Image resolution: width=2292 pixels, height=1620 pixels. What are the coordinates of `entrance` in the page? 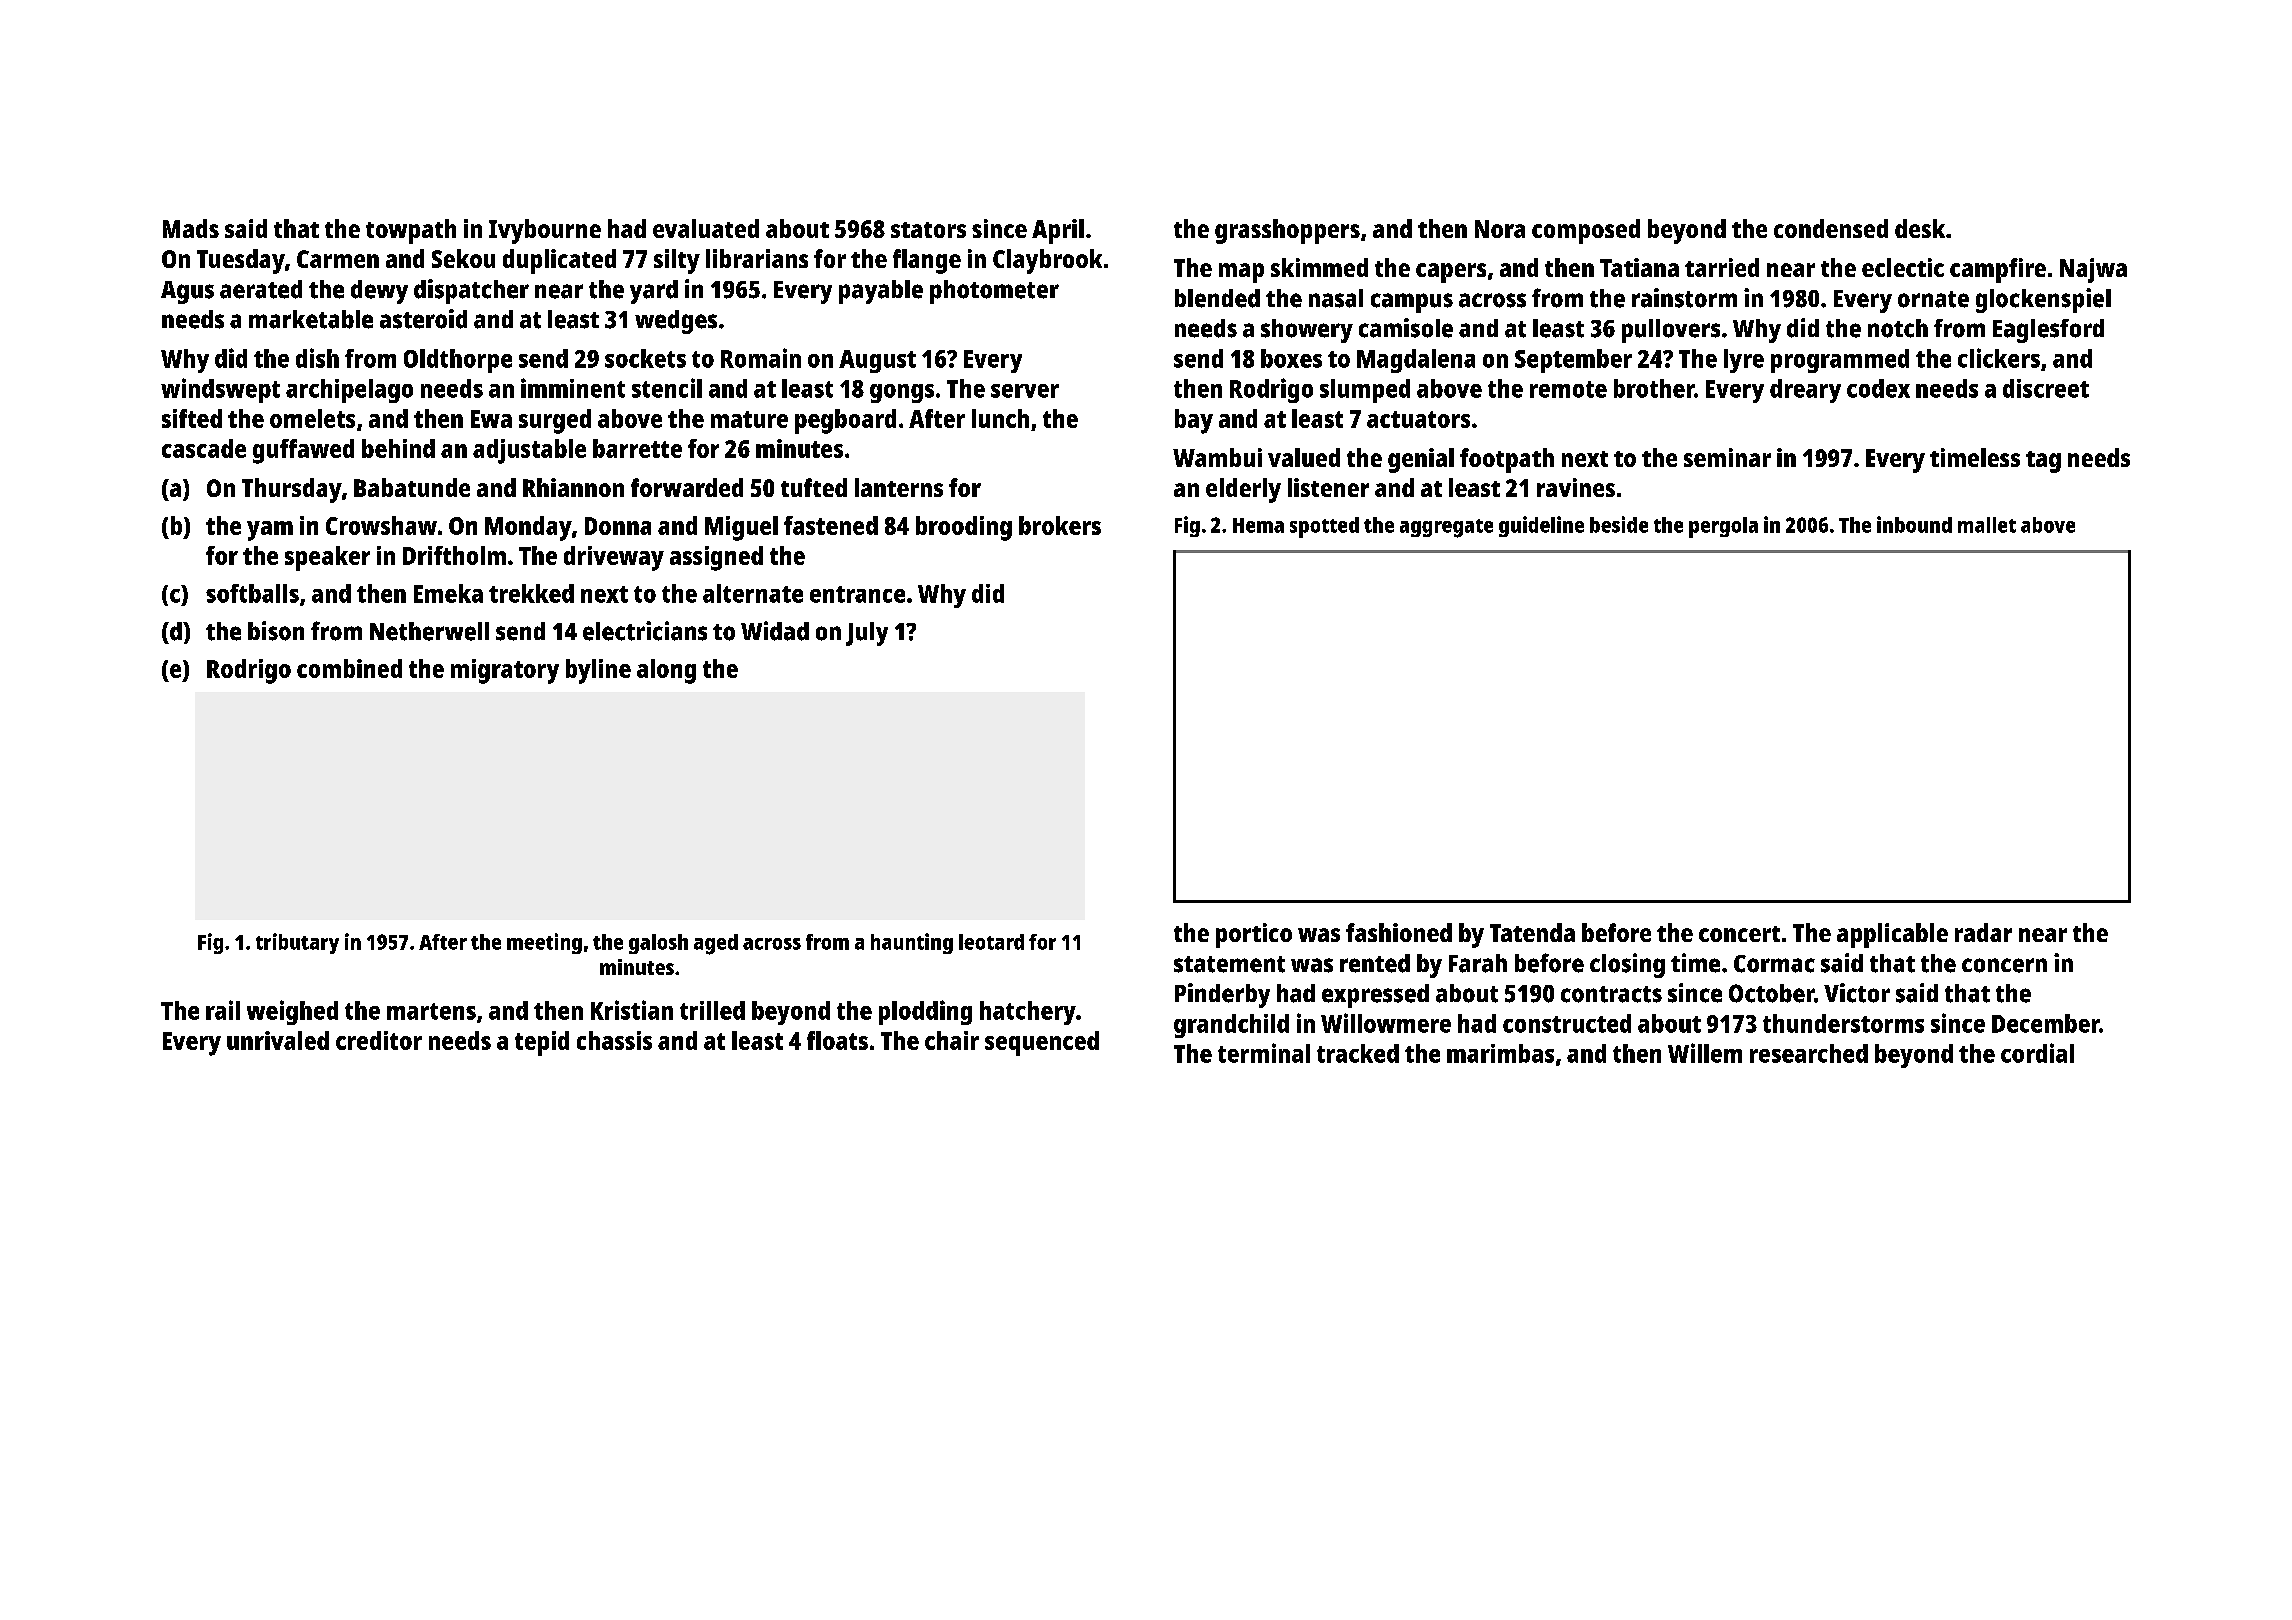 It's located at (857, 594).
